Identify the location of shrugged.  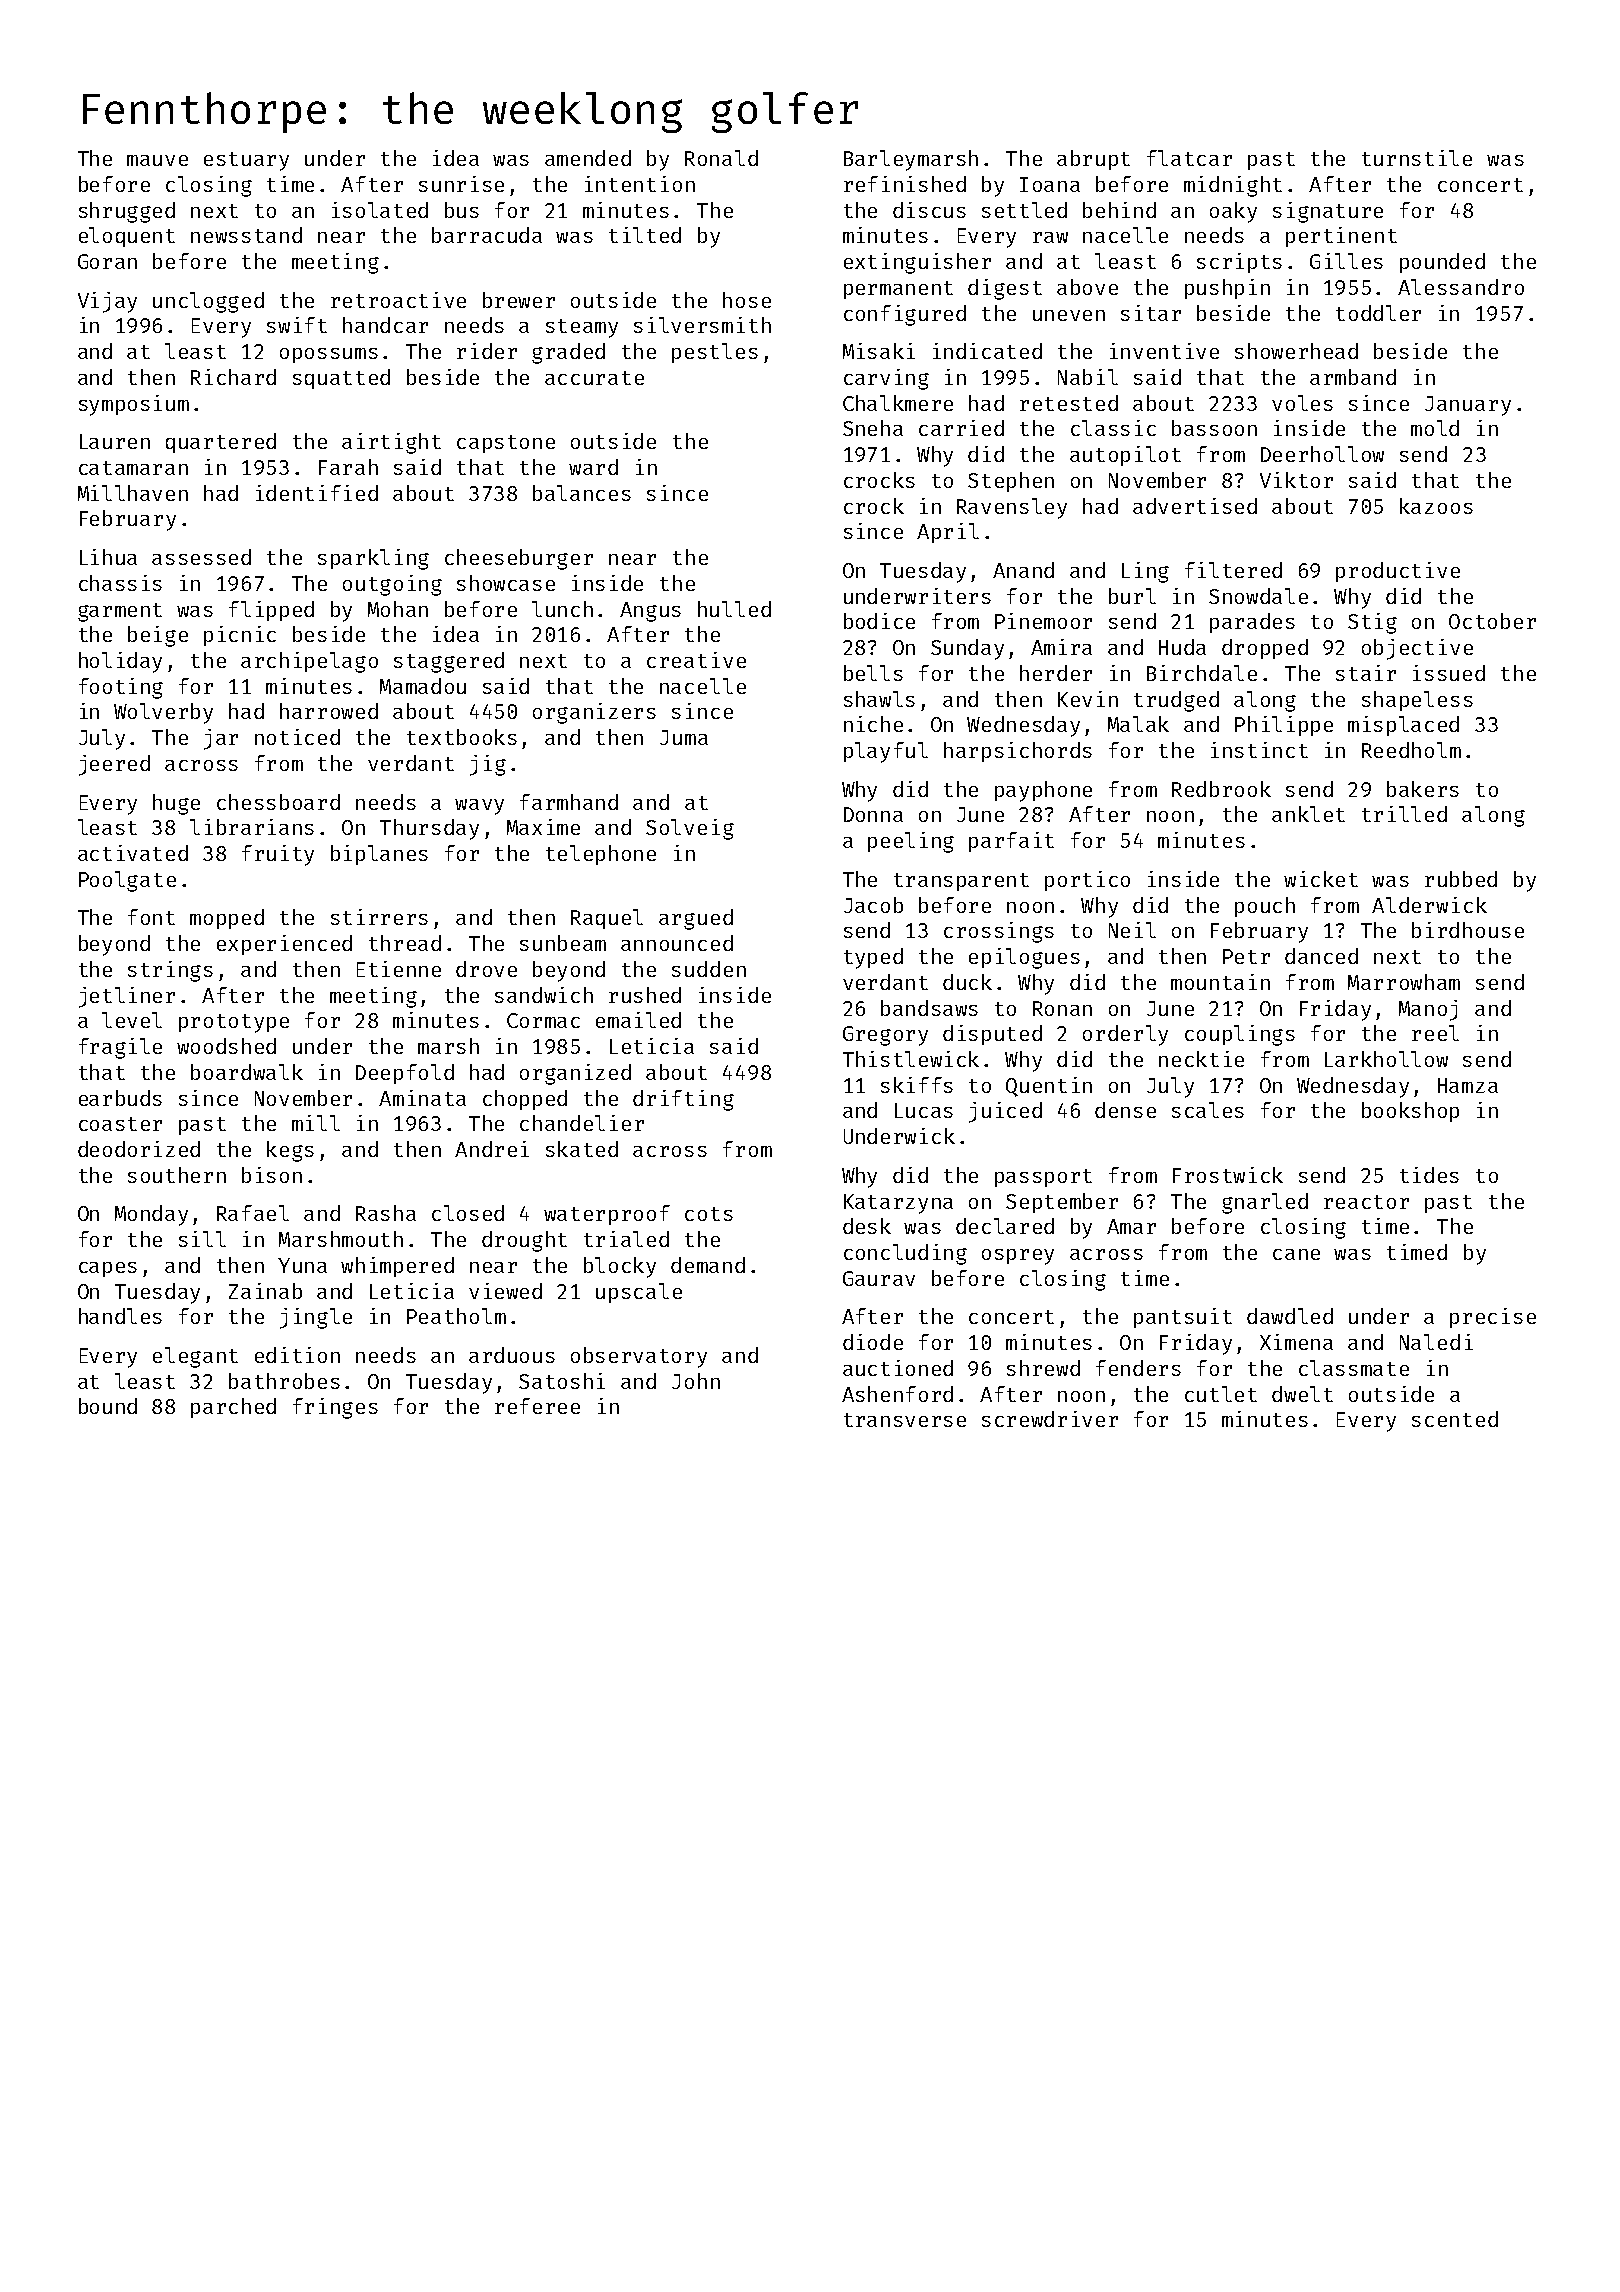
(127, 212).
